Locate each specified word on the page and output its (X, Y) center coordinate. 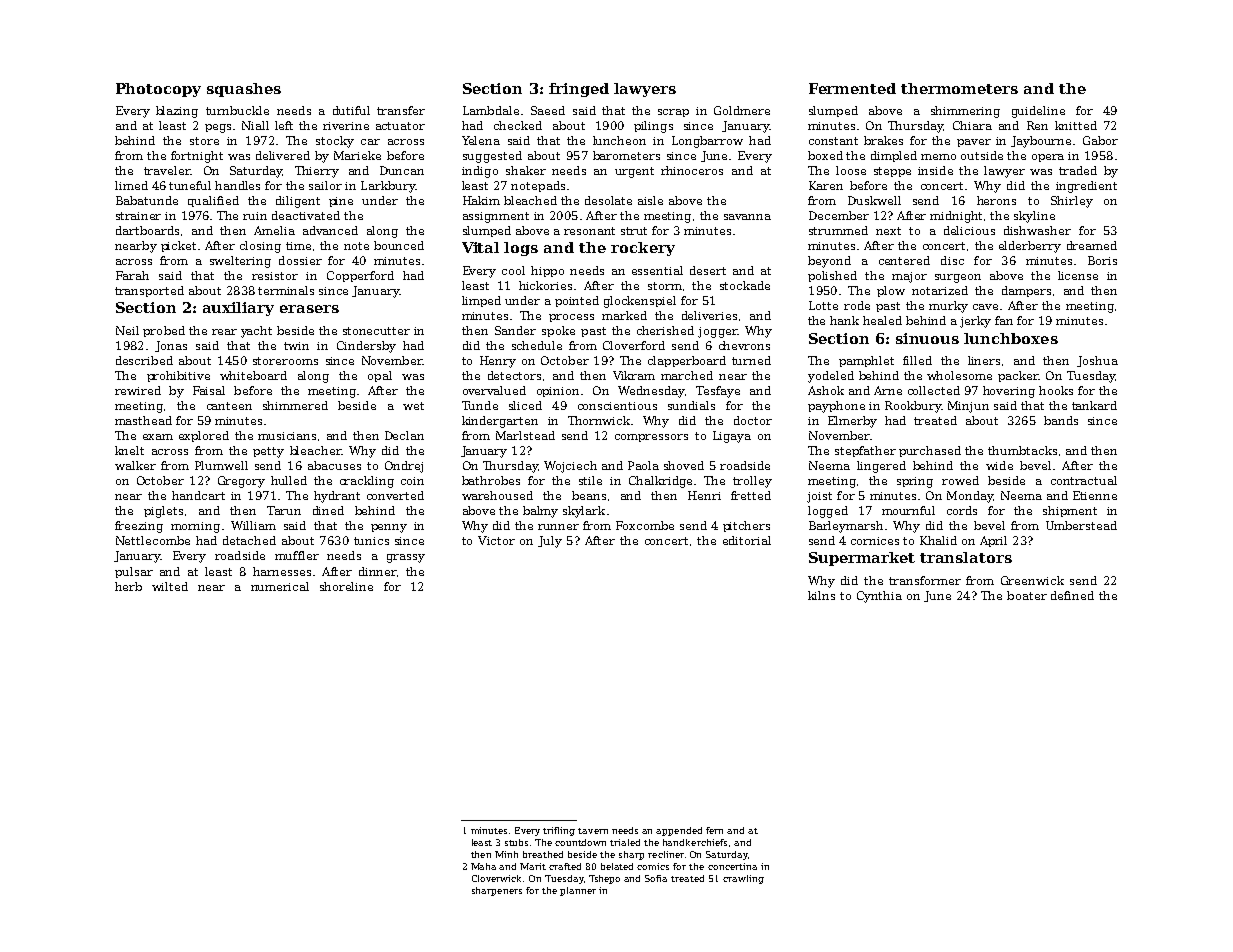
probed (164, 331)
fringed (579, 90)
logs (521, 249)
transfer (401, 110)
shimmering (965, 112)
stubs (516, 842)
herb (128, 586)
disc (952, 260)
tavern (593, 831)
